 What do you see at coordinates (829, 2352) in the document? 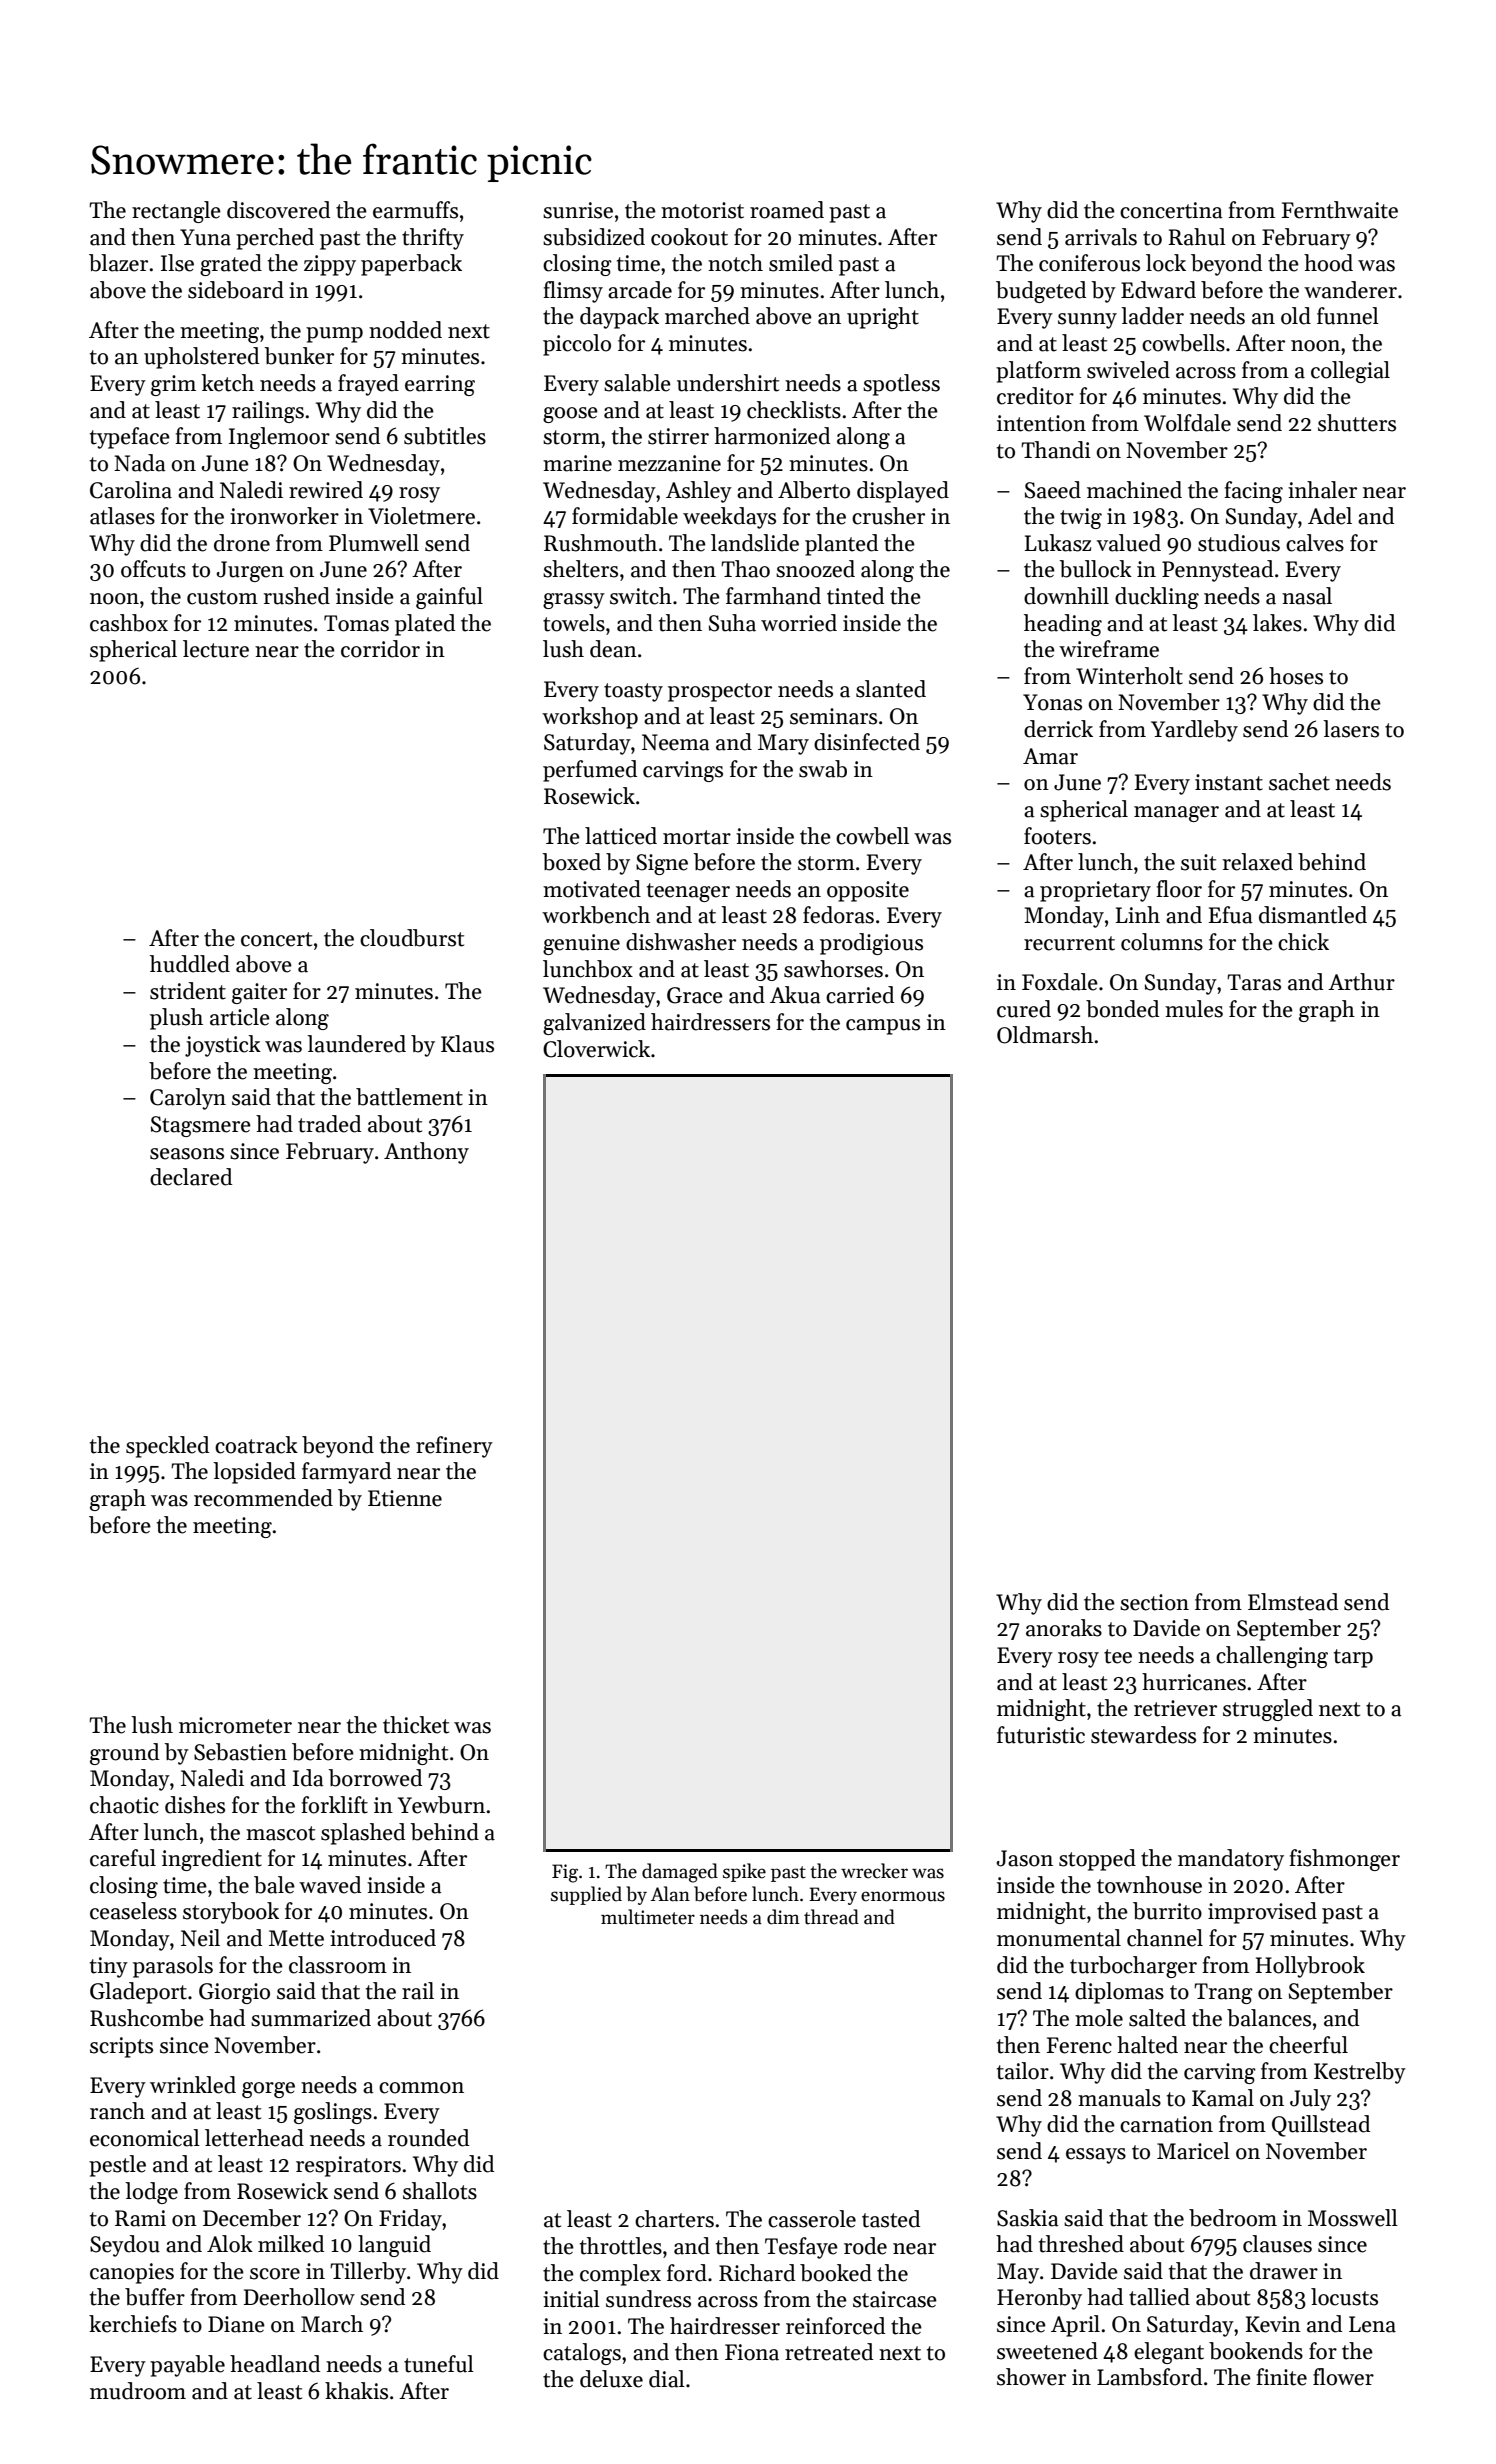
I see `retreated` at bounding box center [829, 2352].
